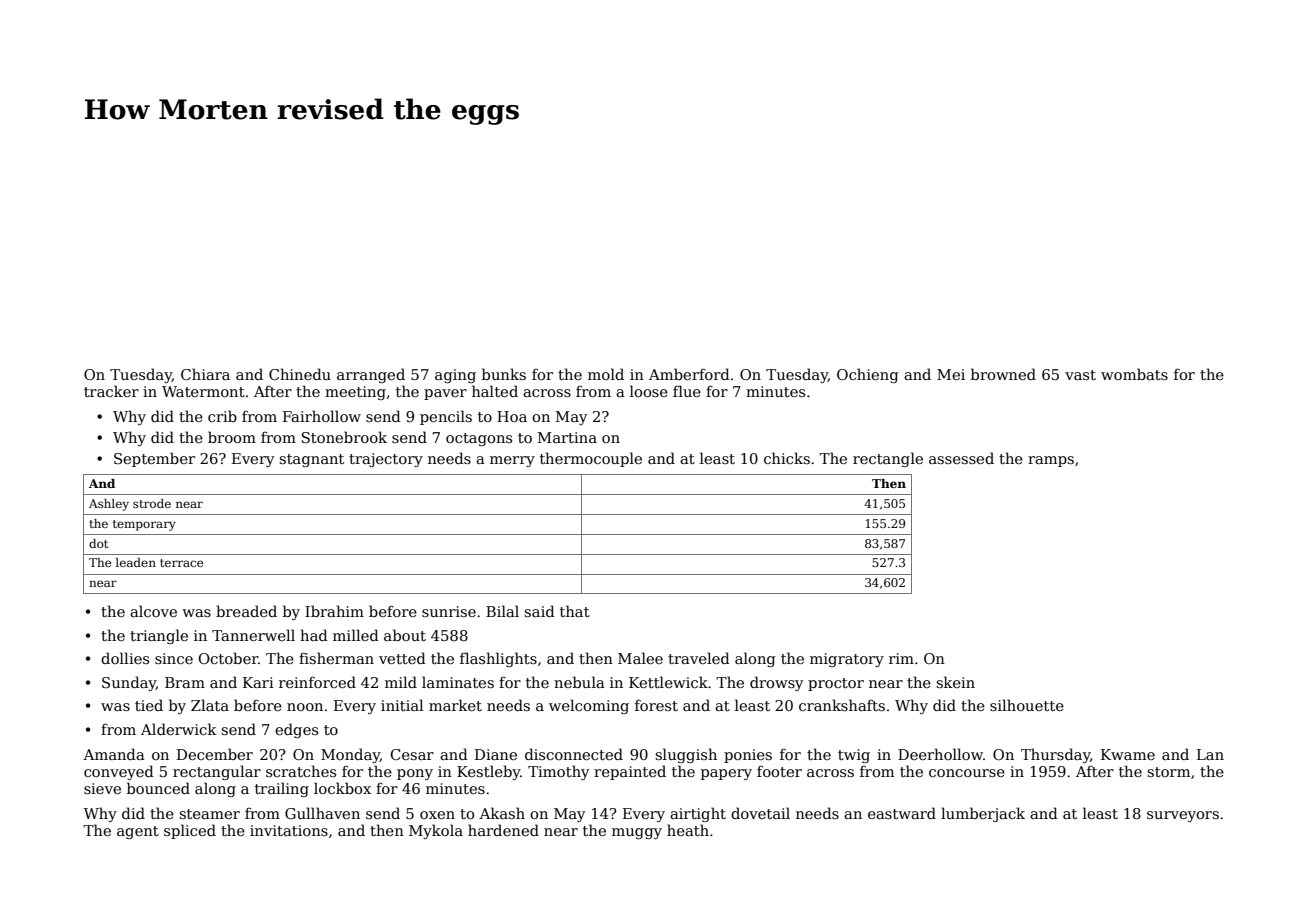 The width and height of the screenshot is (1308, 924). What do you see at coordinates (502, 611) in the screenshot?
I see `Bilal` at bounding box center [502, 611].
